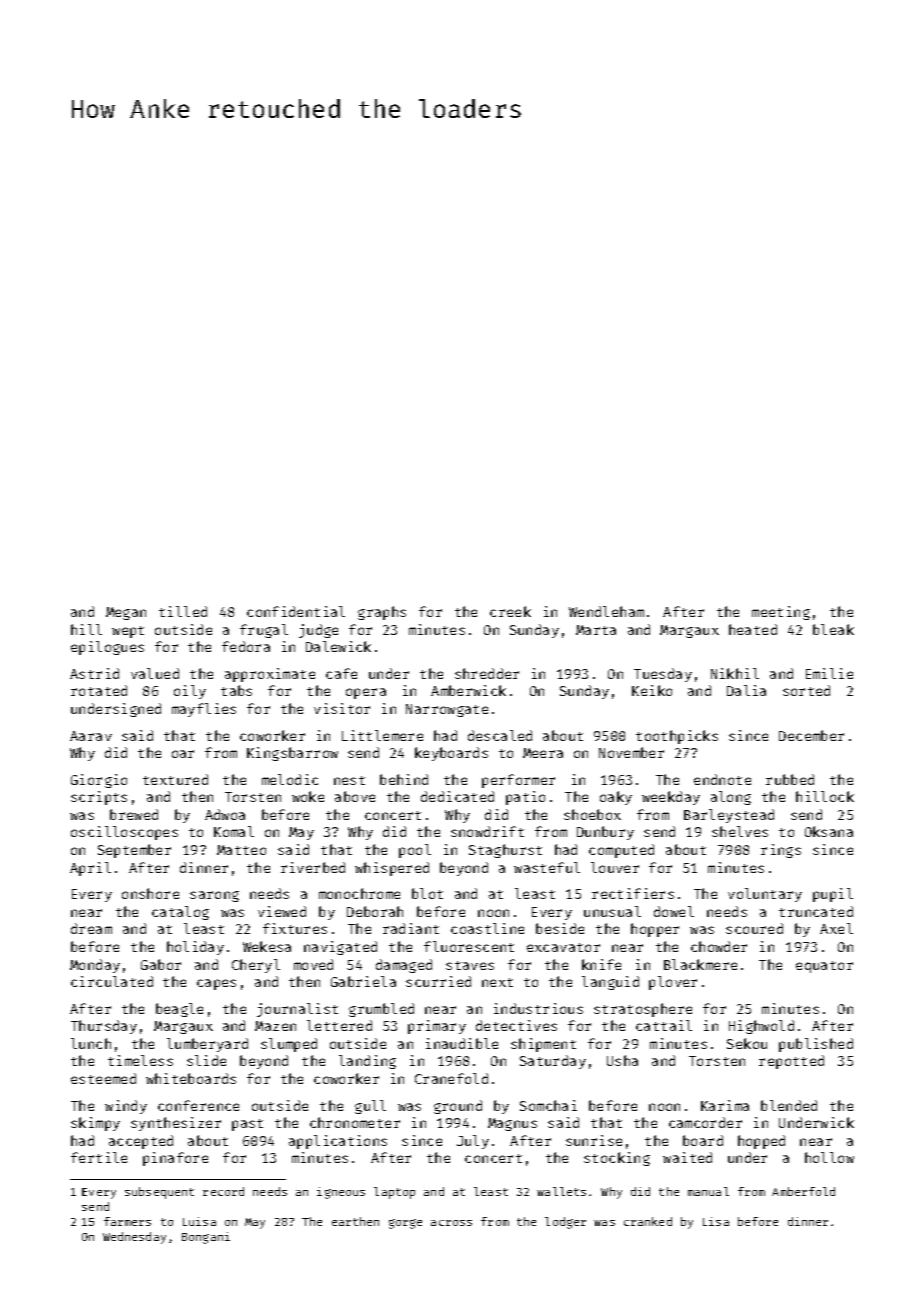 Image resolution: width=924 pixels, height=1308 pixels. What do you see at coordinates (512, 1124) in the screenshot?
I see `Magnus` at bounding box center [512, 1124].
